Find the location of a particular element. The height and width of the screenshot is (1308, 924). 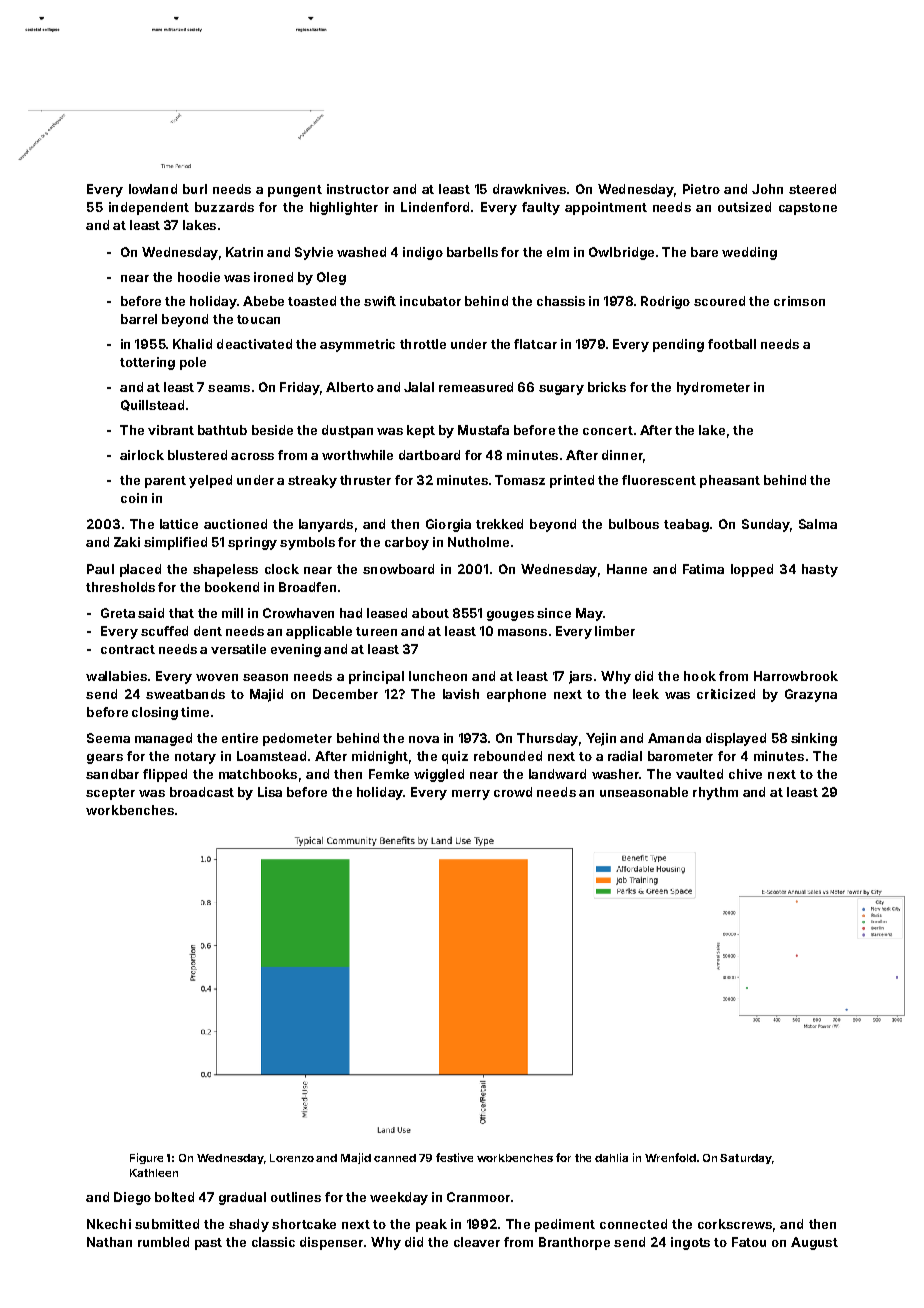

Broadfen is located at coordinates (307, 587).
